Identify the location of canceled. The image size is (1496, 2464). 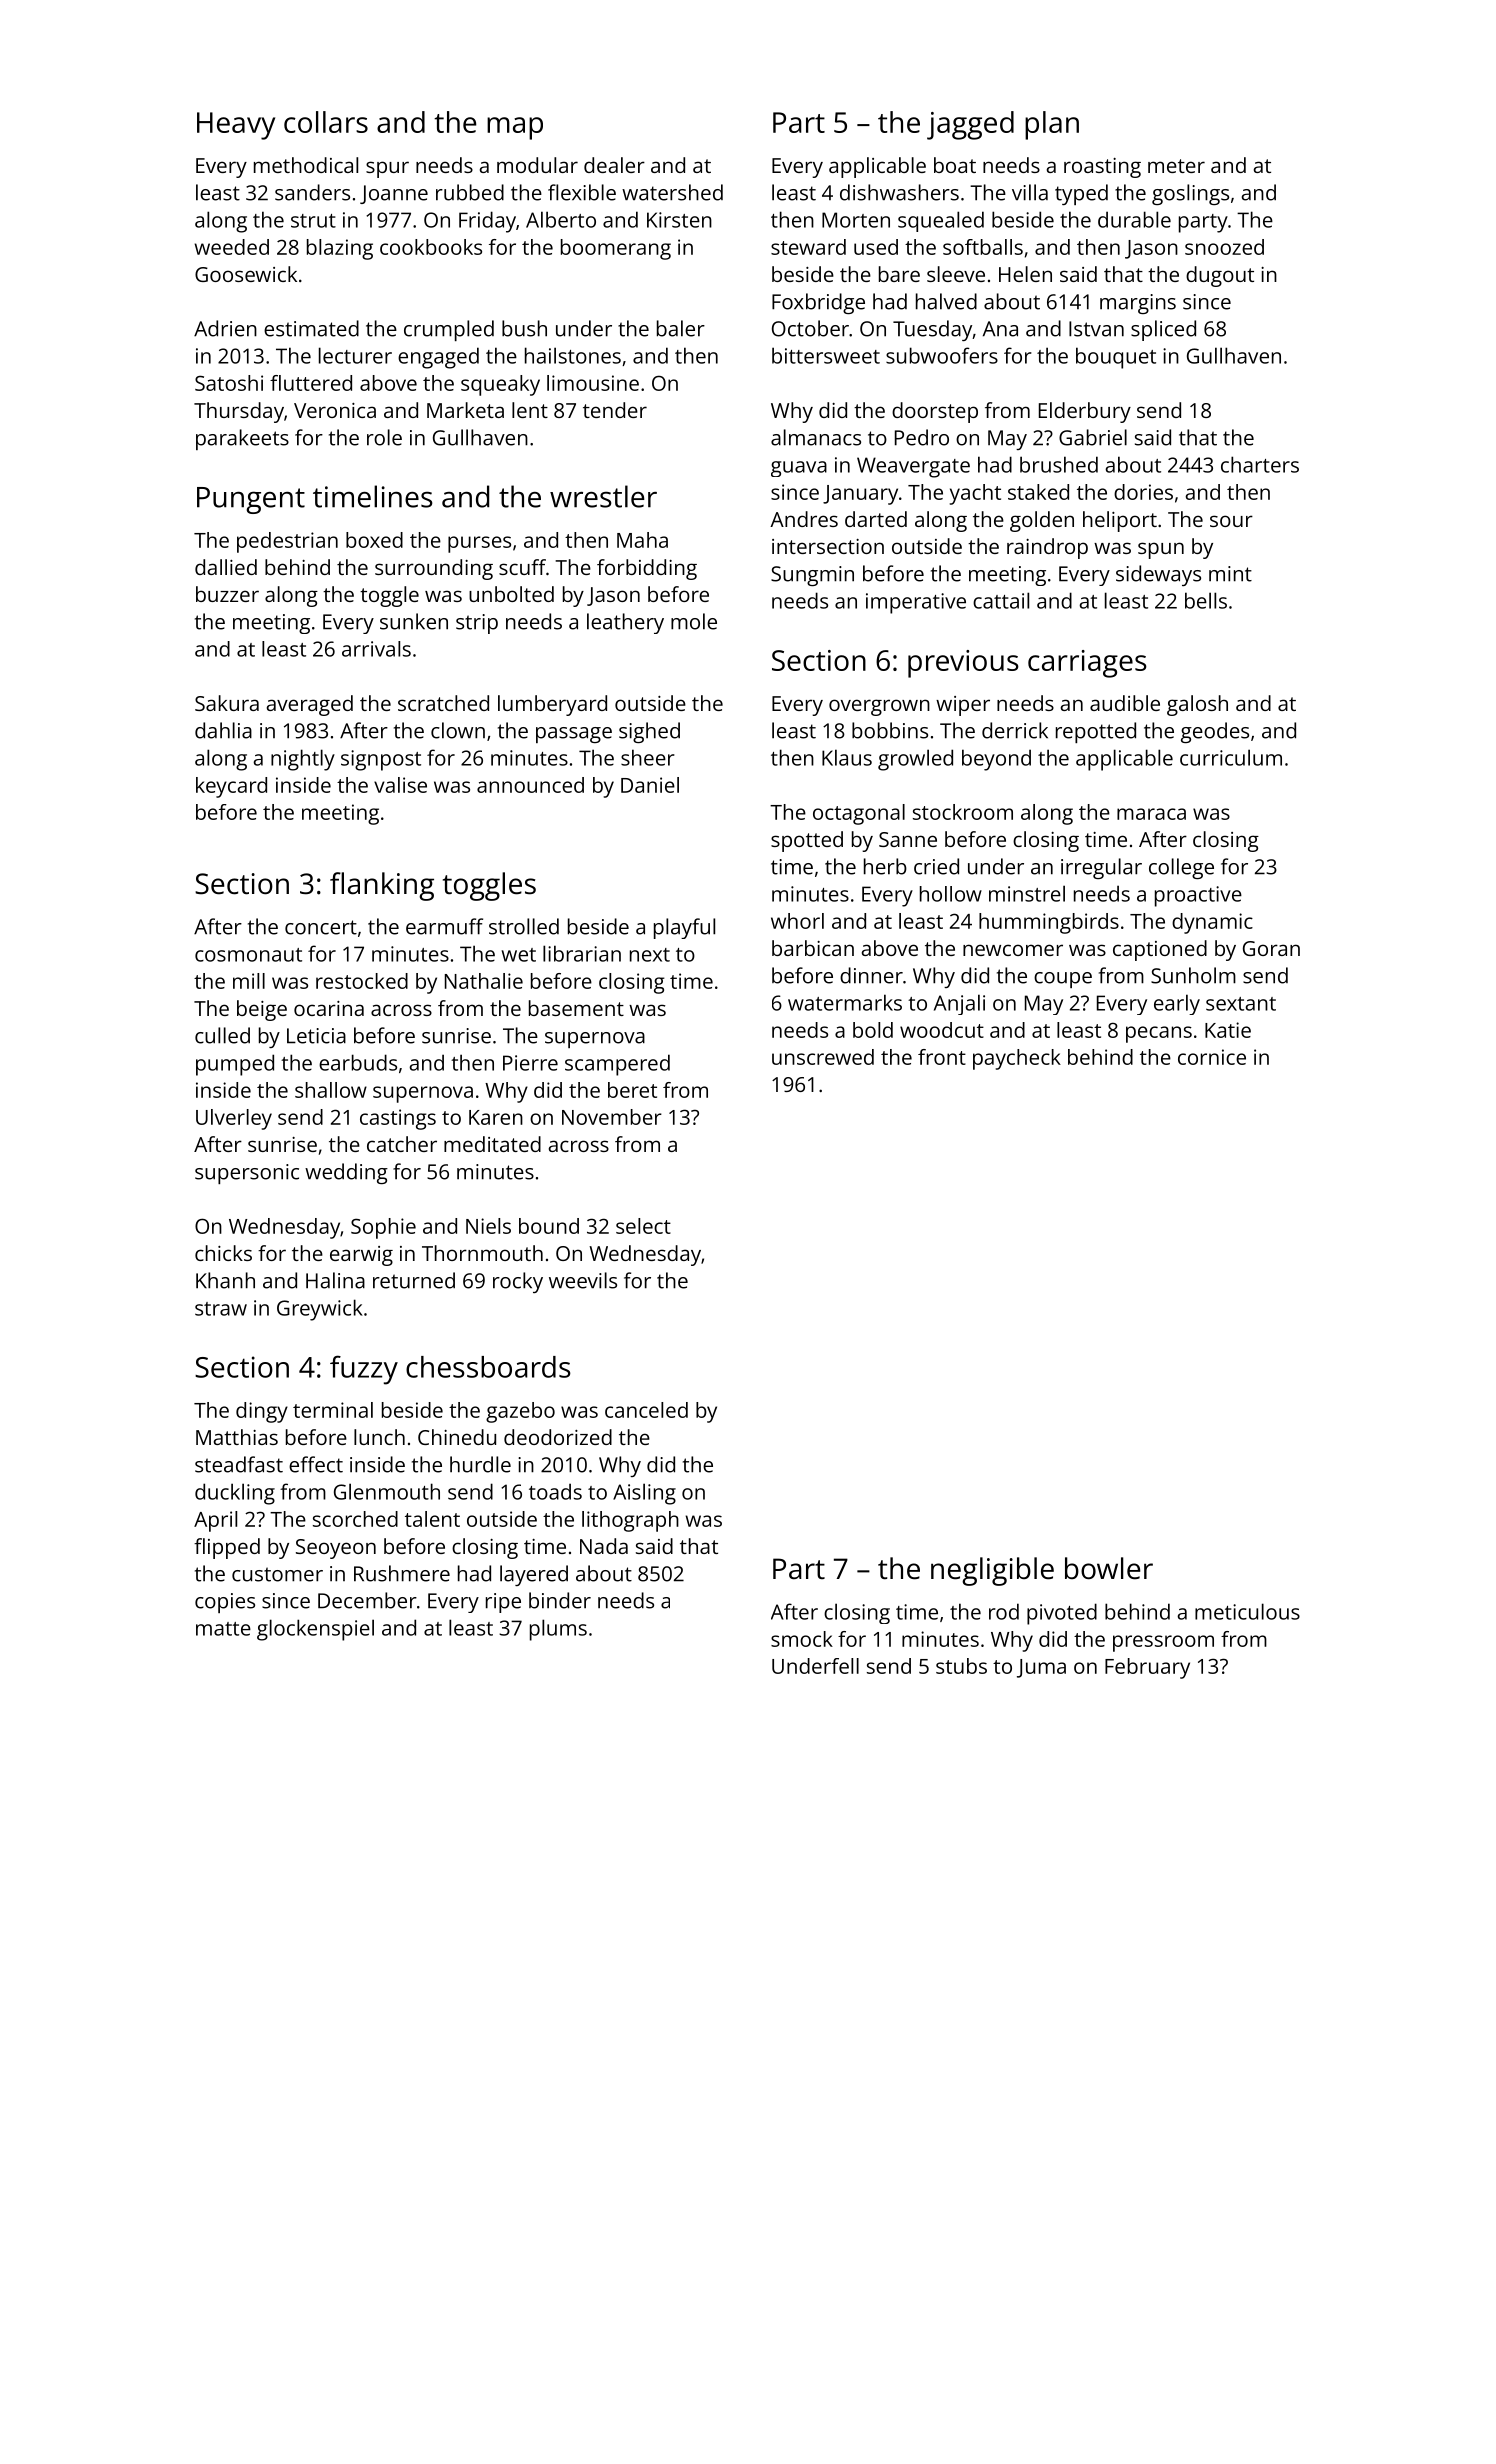
(646, 1410).
